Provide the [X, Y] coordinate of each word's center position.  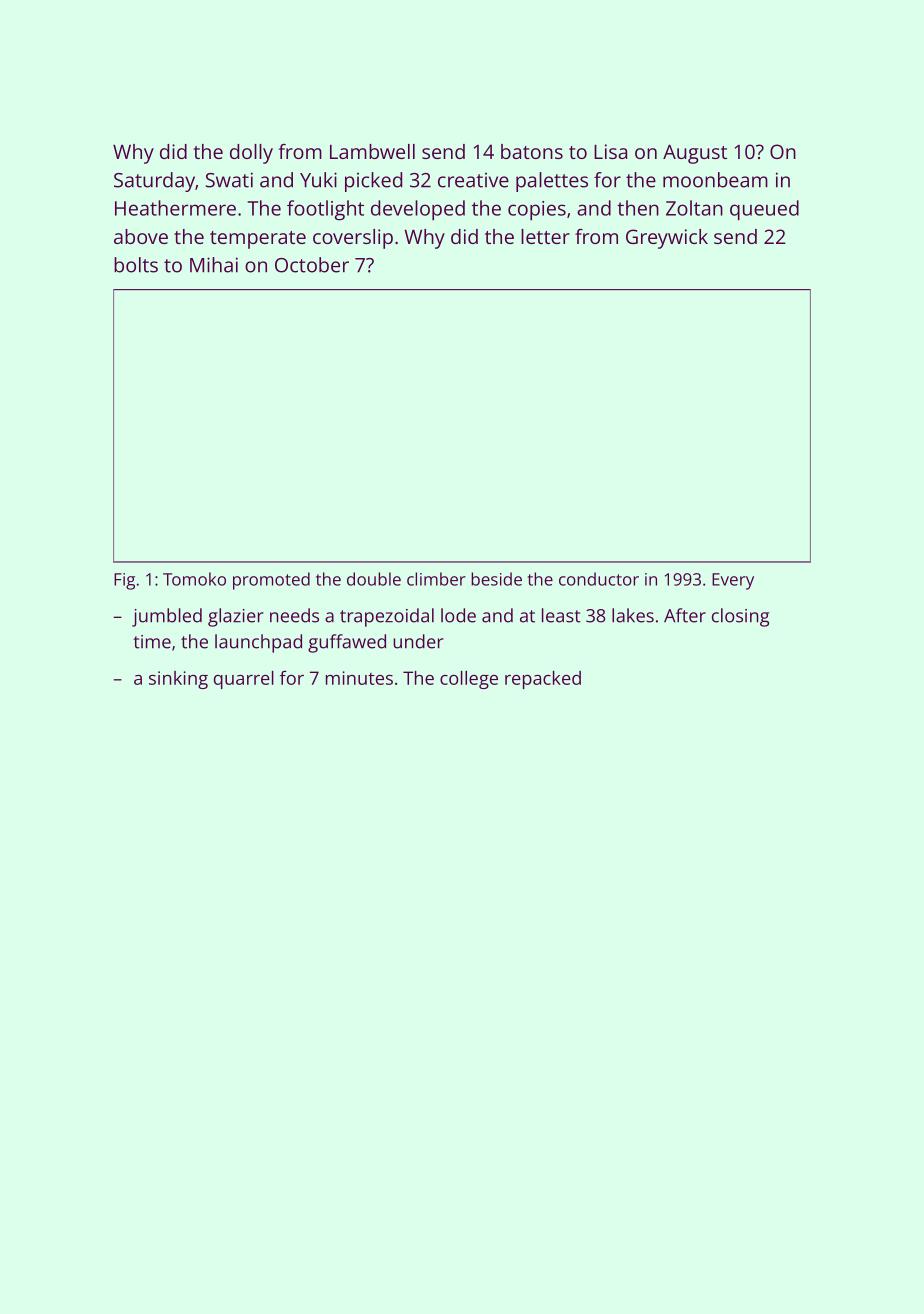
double [374, 579]
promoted [271, 581]
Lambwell [372, 151]
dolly [251, 154]
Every [733, 581]
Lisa [610, 151]
